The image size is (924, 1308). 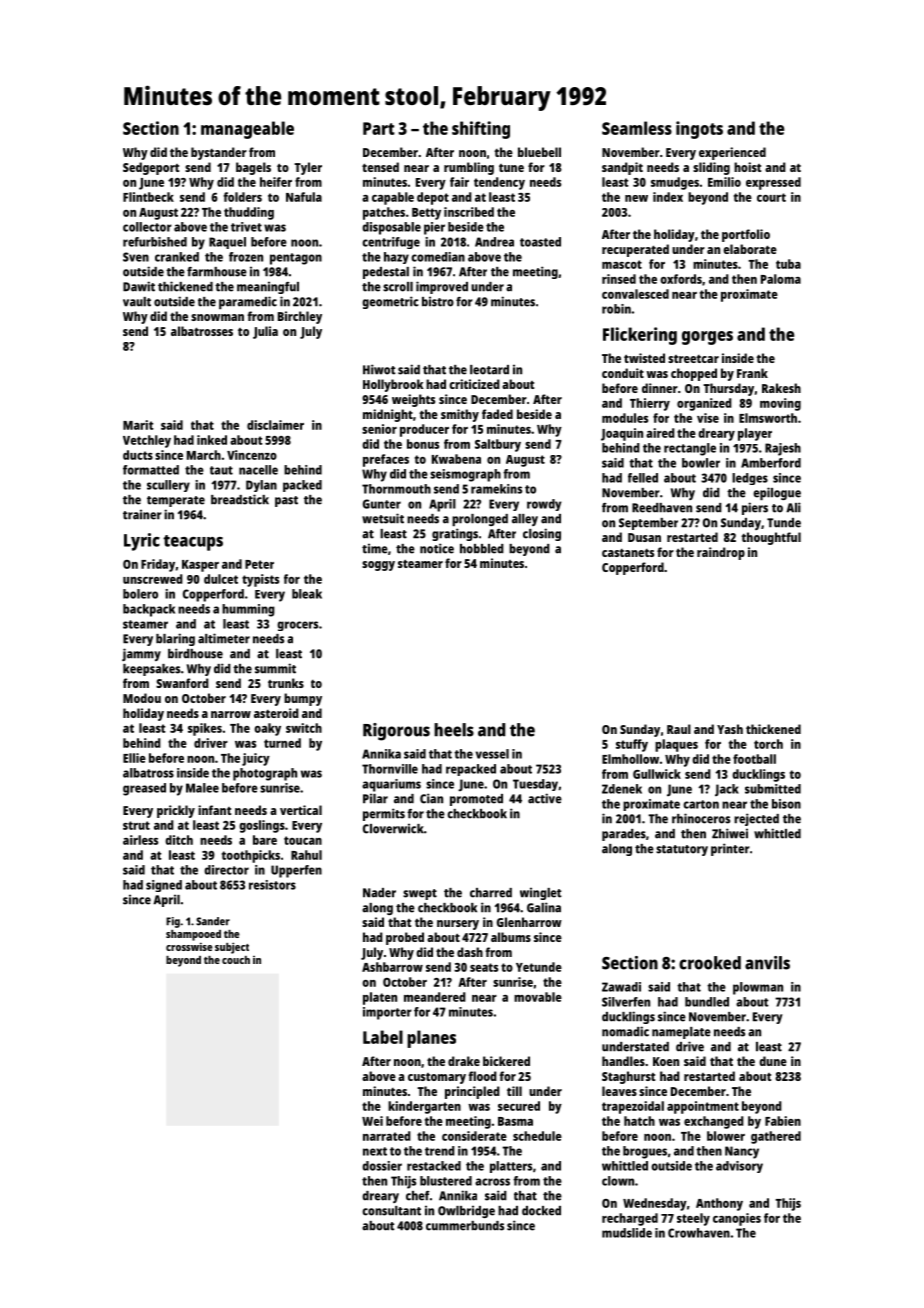 I want to click on gorges, so click(x=707, y=338).
